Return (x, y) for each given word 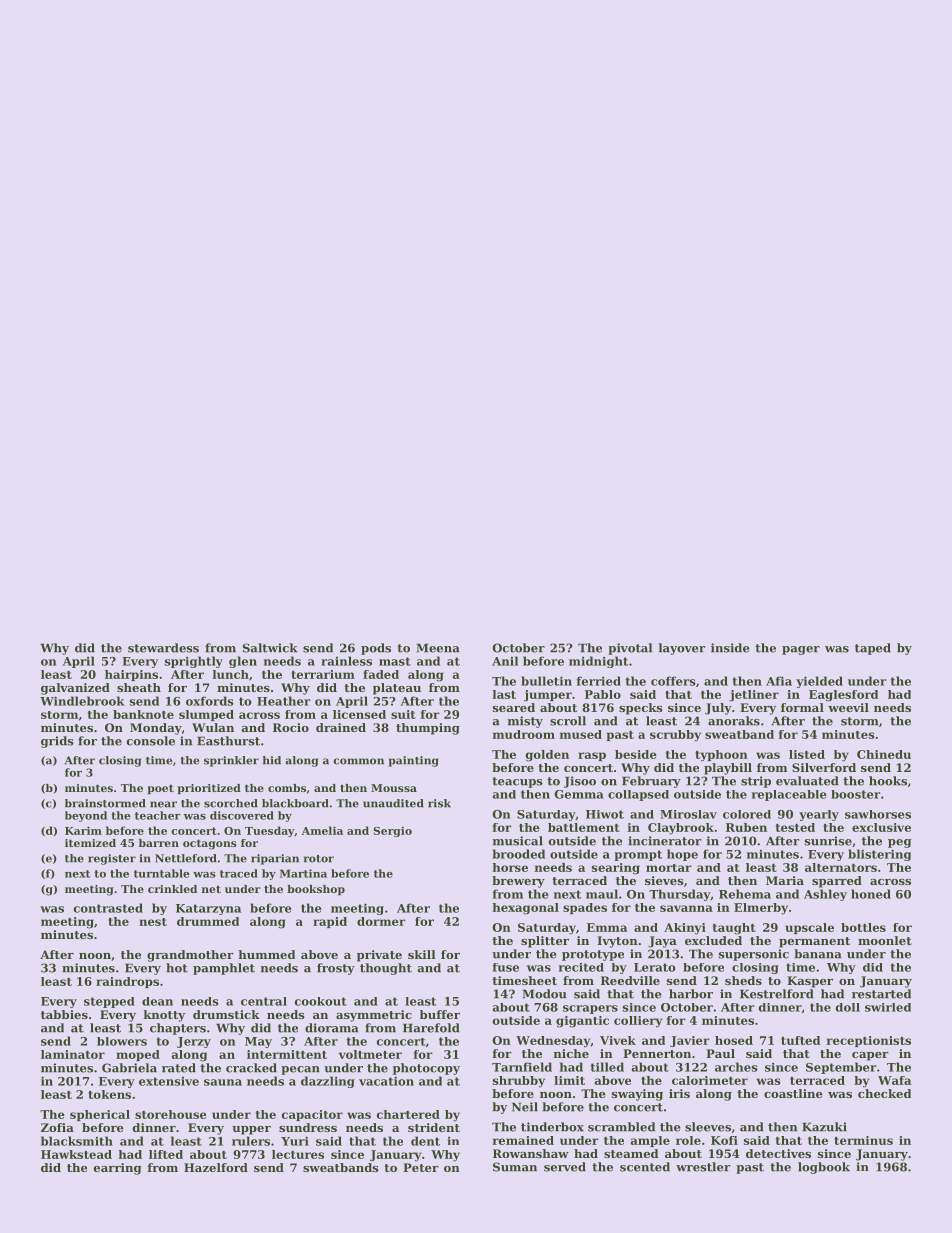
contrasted (108, 908)
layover (682, 649)
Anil (505, 661)
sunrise (828, 841)
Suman (515, 1167)
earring (117, 1169)
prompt (638, 855)
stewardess (163, 648)
